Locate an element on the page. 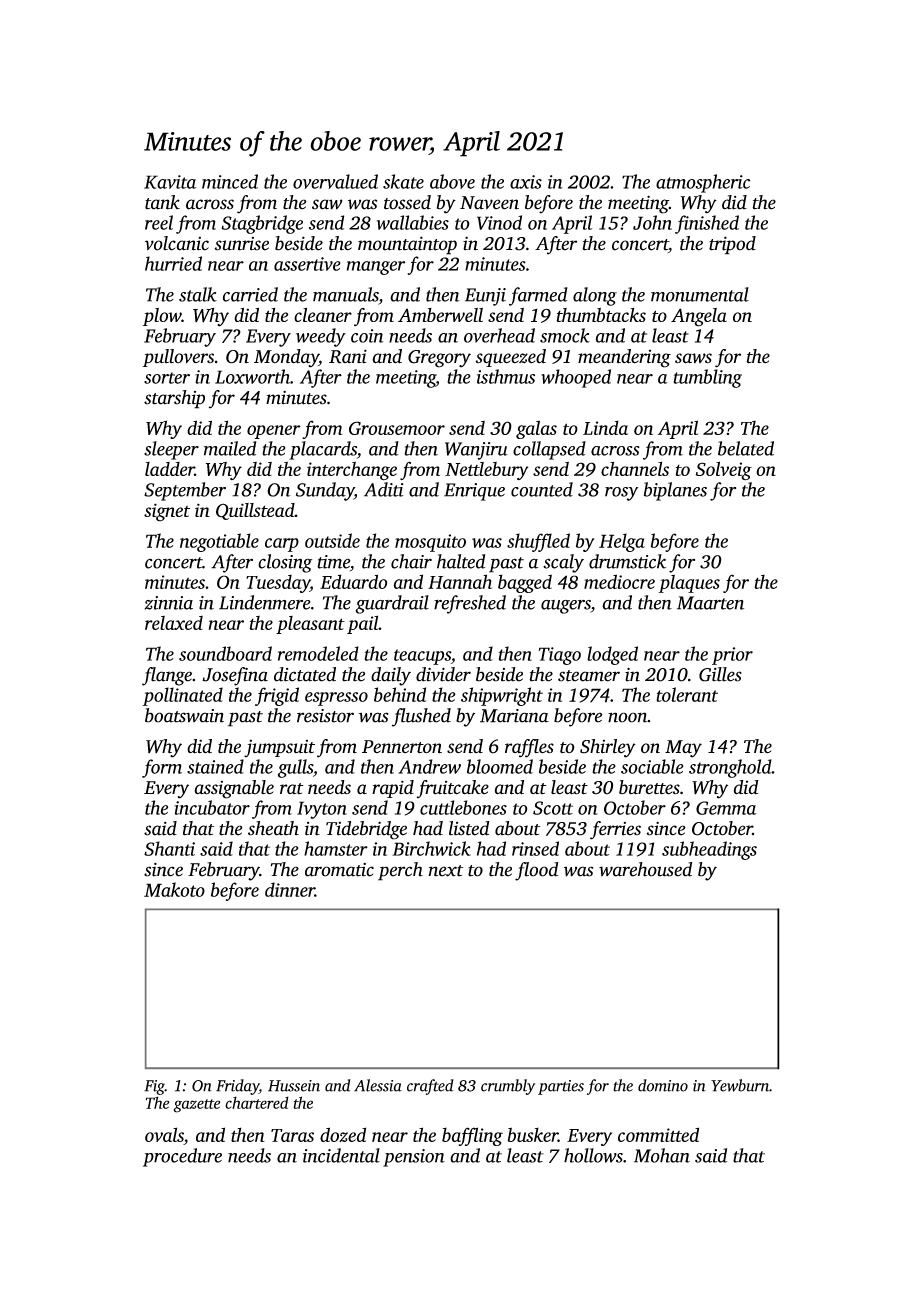 The image size is (924, 1314). Mohan is located at coordinates (662, 1155).
